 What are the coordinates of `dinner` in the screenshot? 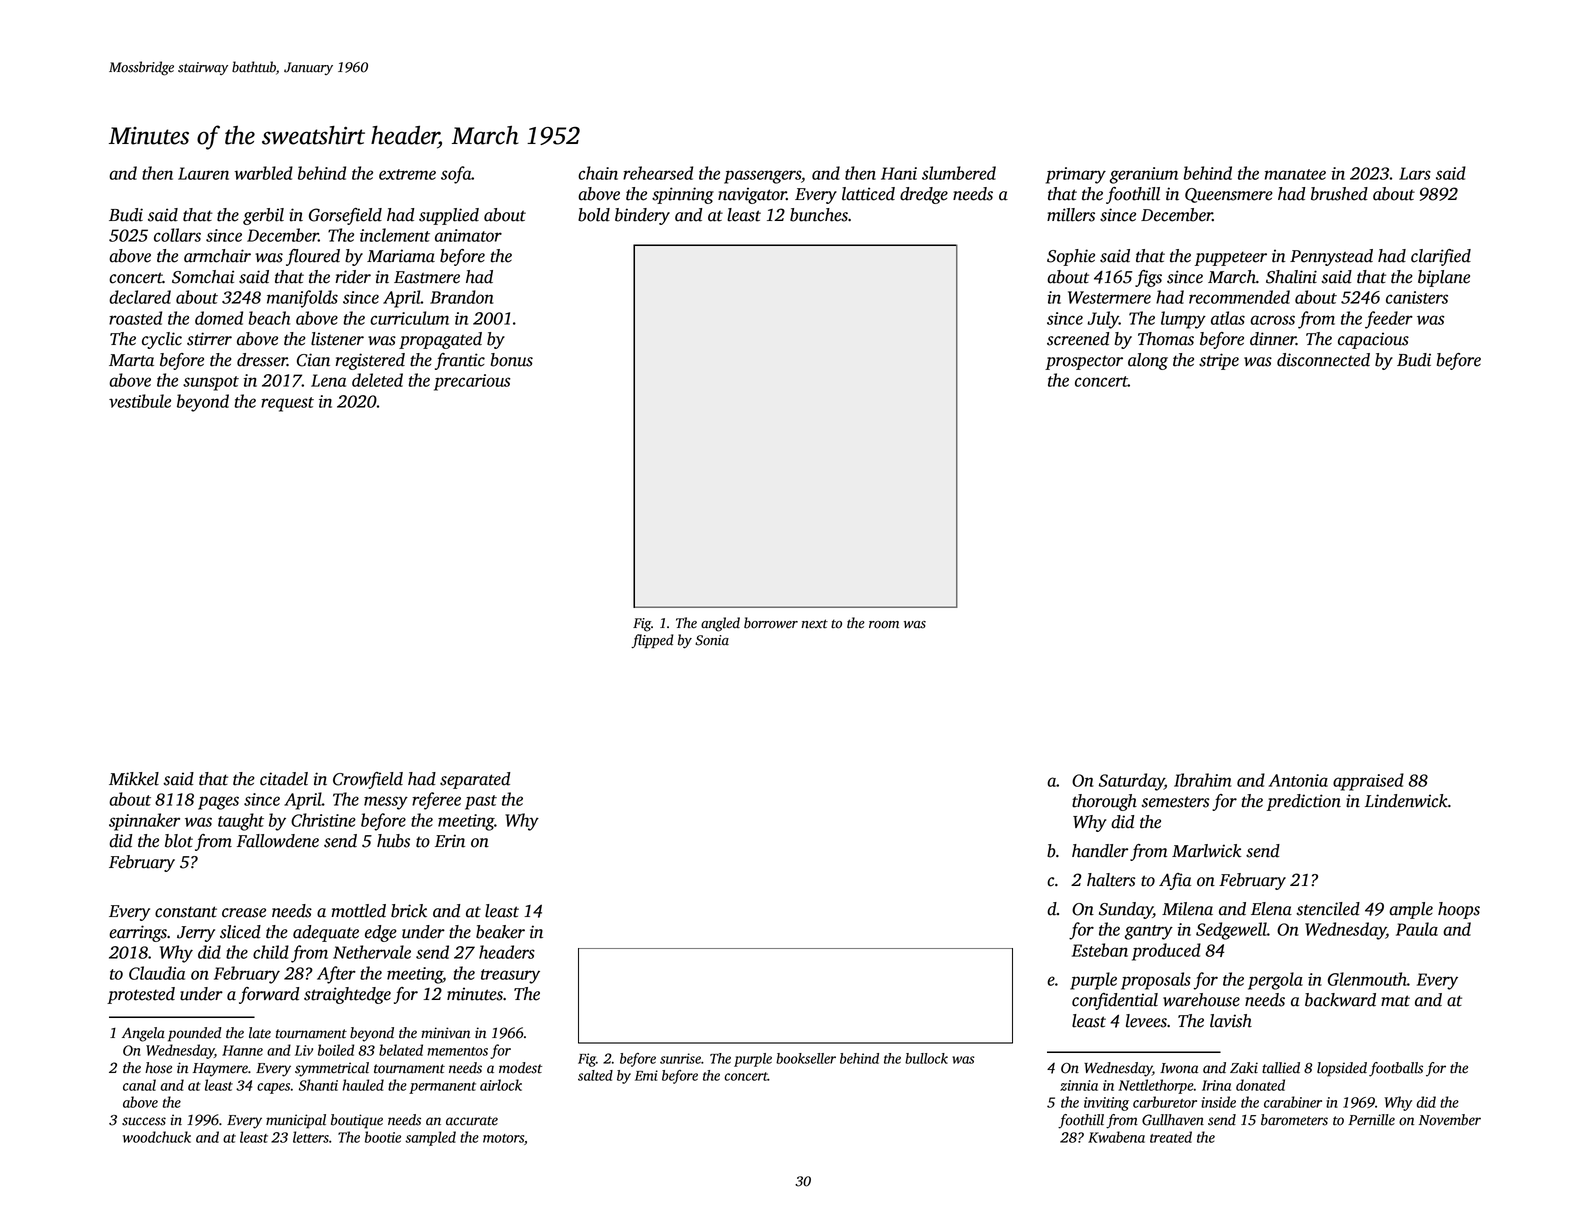 It's located at (1273, 339).
